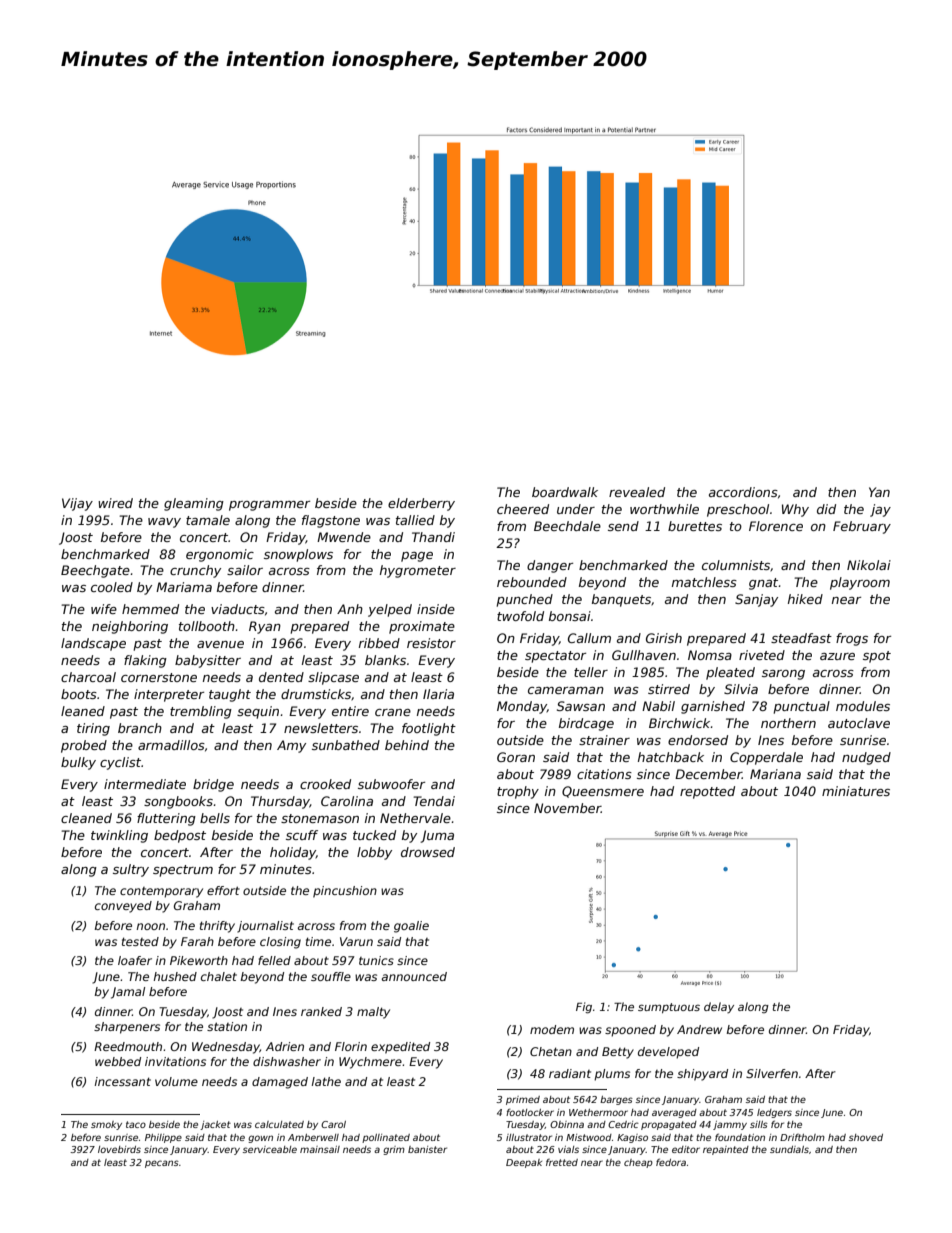  What do you see at coordinates (532, 582) in the screenshot?
I see `rebounded` at bounding box center [532, 582].
